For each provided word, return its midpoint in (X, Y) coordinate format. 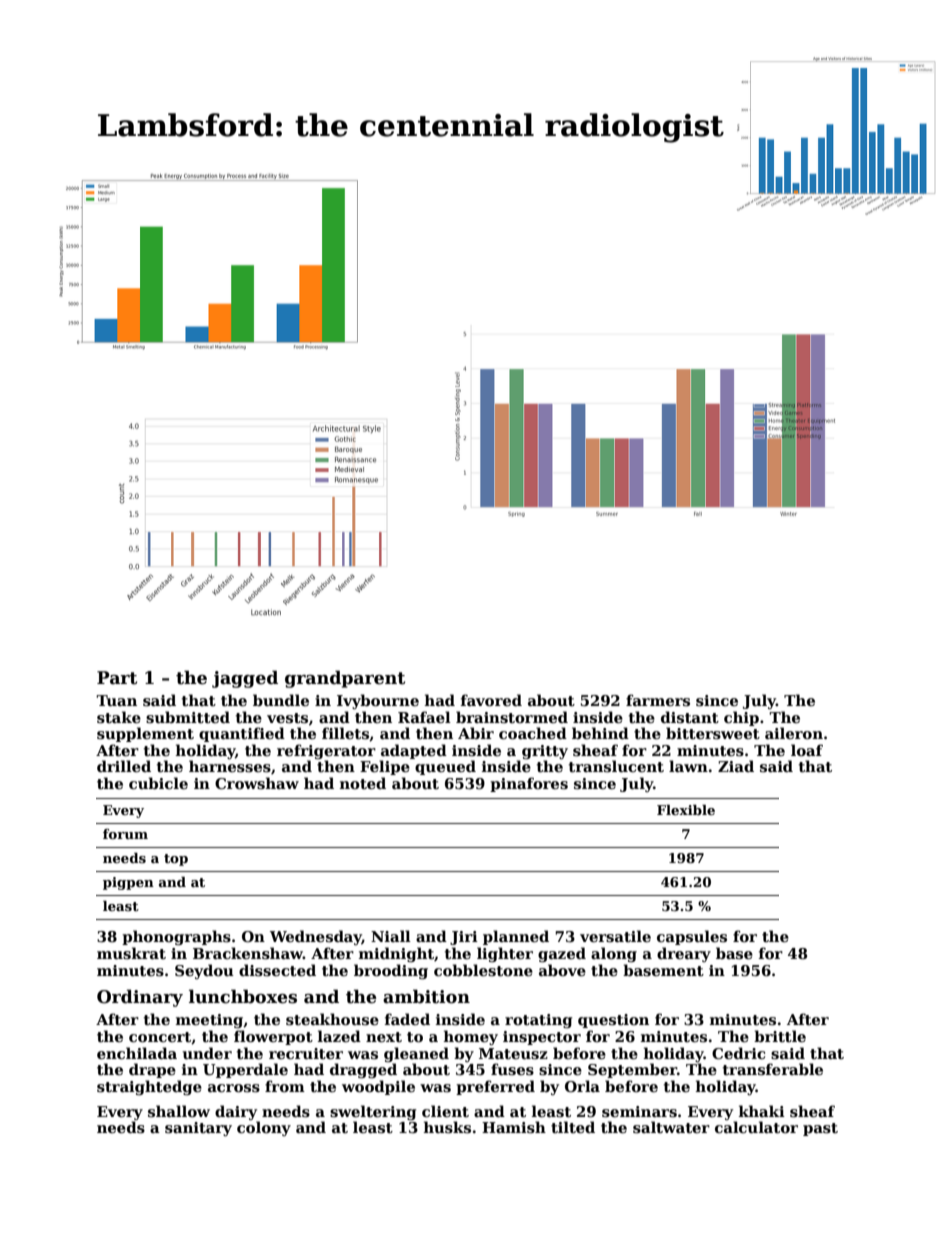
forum (125, 834)
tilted (573, 1127)
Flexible (686, 810)
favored (491, 700)
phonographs (176, 937)
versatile (615, 936)
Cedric (738, 1053)
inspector (542, 1038)
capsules (692, 937)
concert (160, 1038)
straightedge (149, 1087)
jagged (245, 679)
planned (516, 937)
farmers (658, 700)
